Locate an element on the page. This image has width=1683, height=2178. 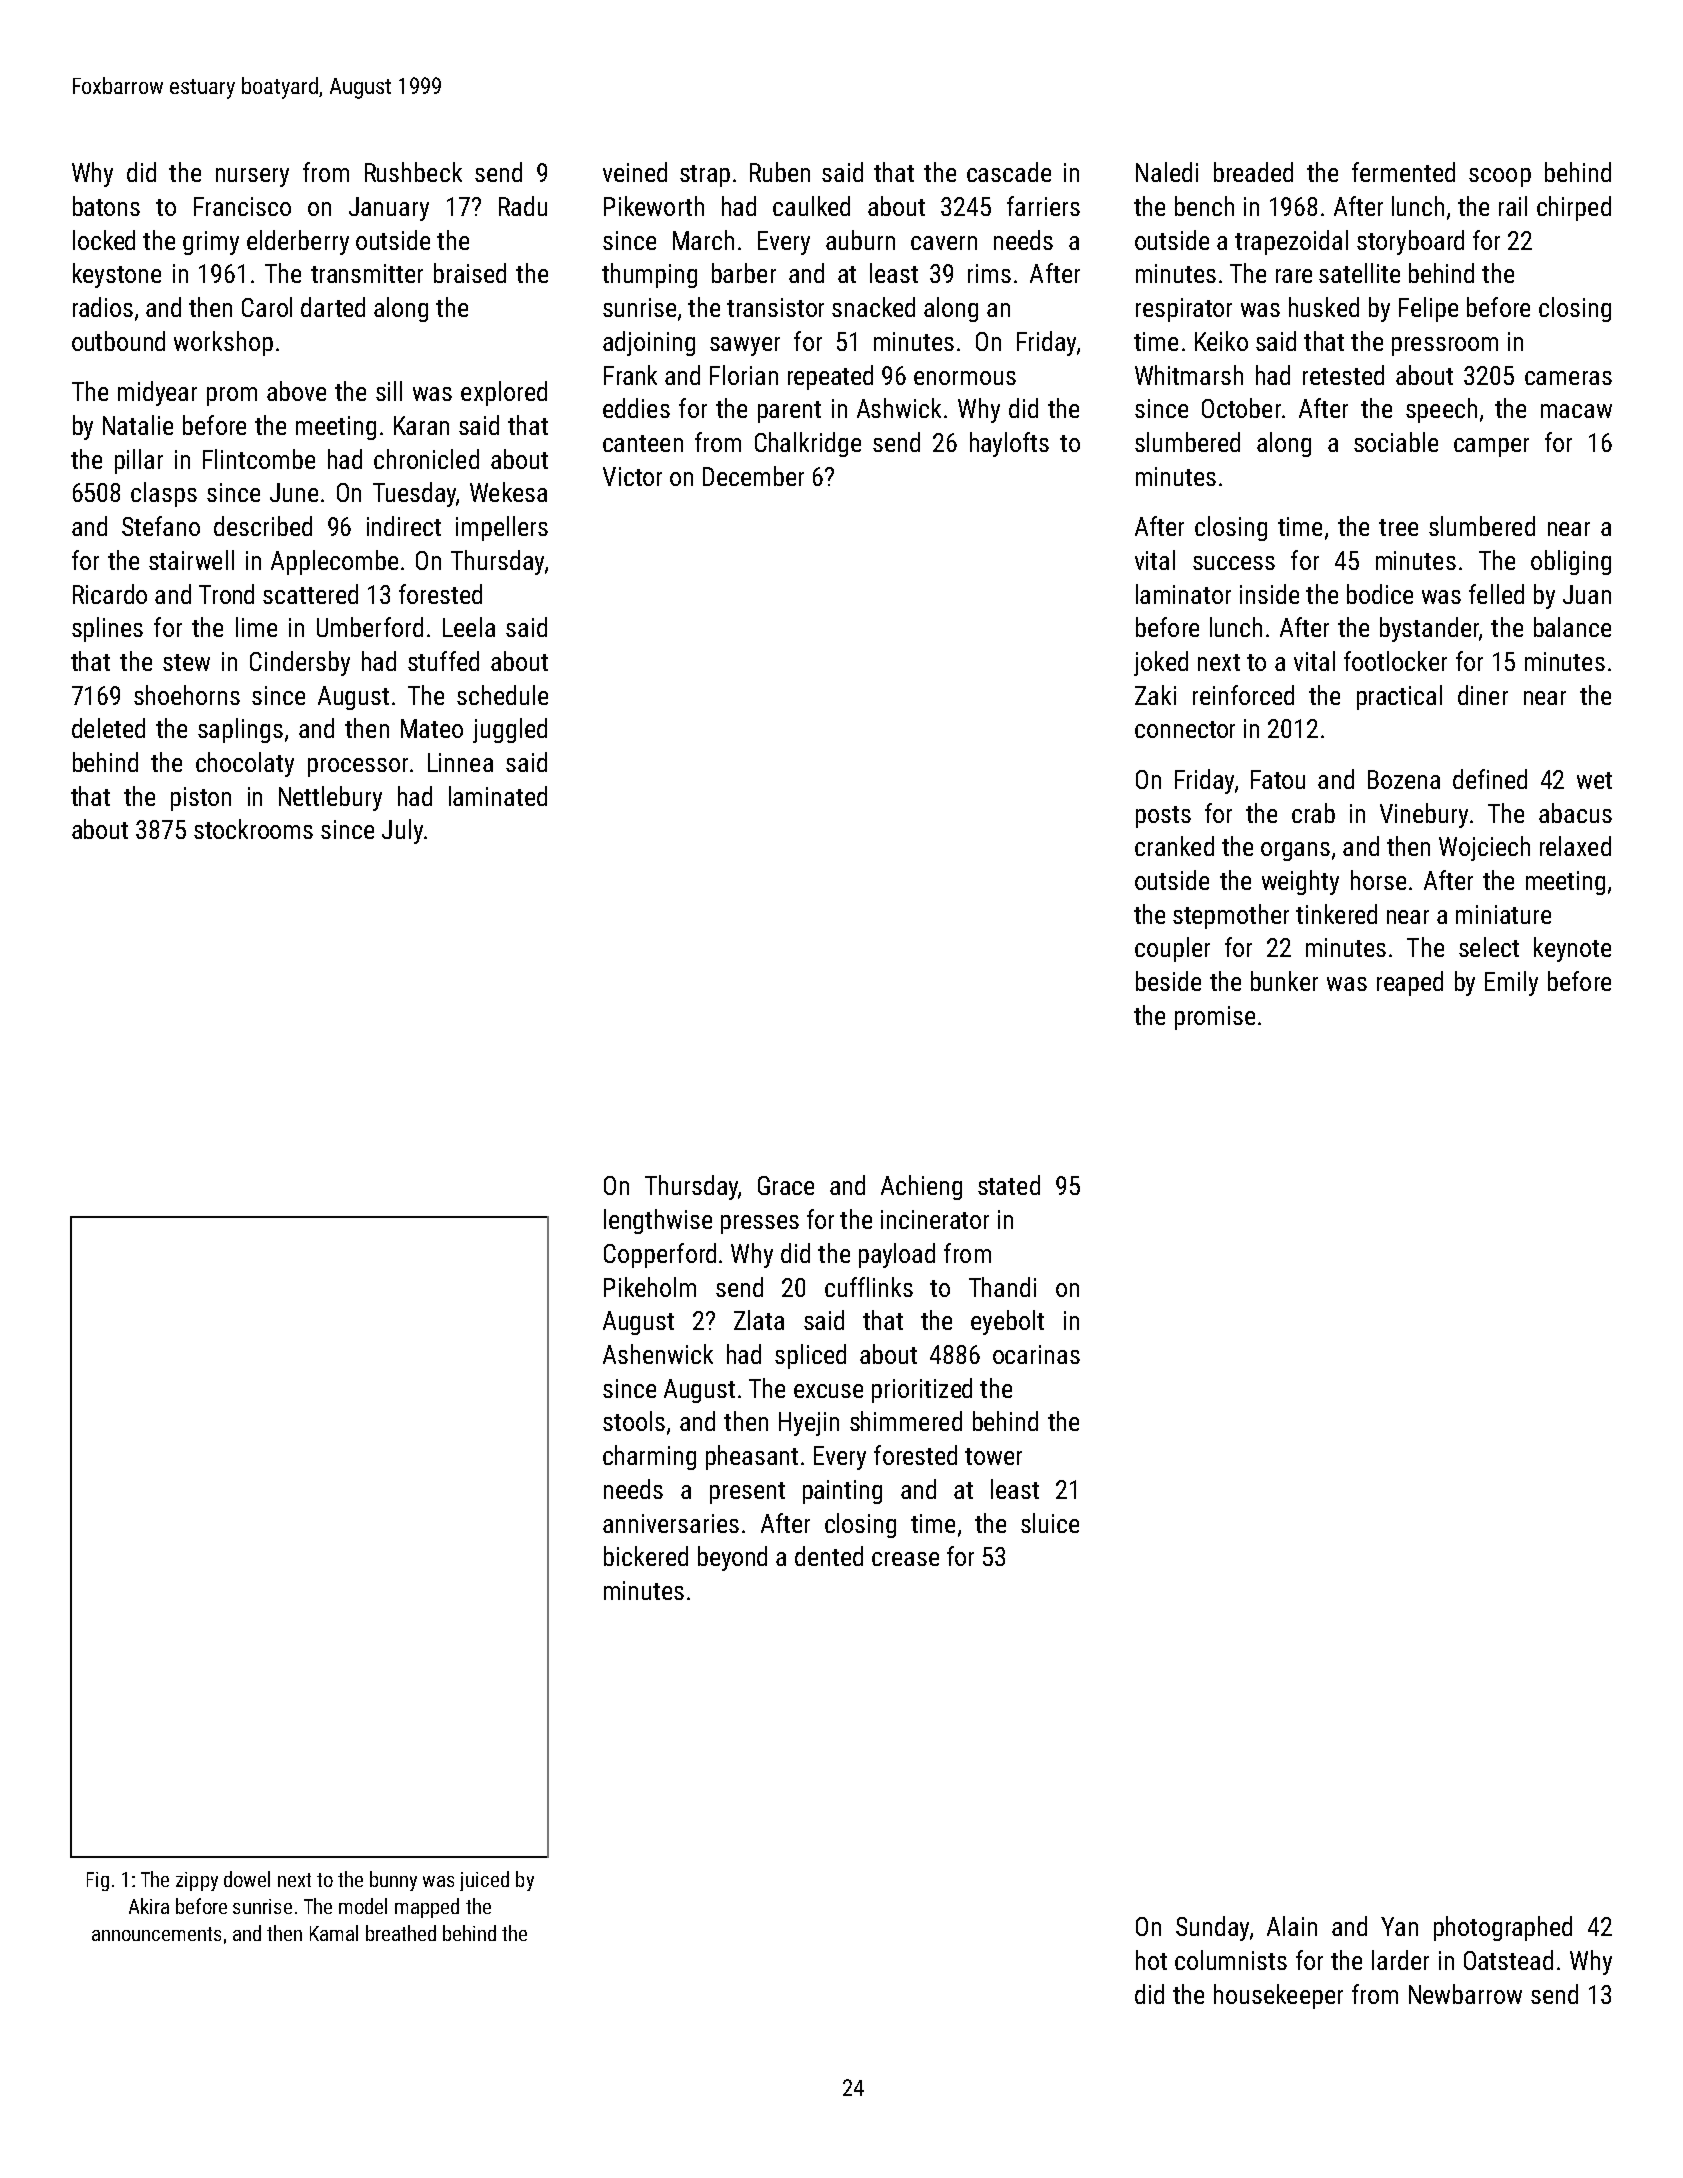
Emily is located at coordinates (1511, 983).
